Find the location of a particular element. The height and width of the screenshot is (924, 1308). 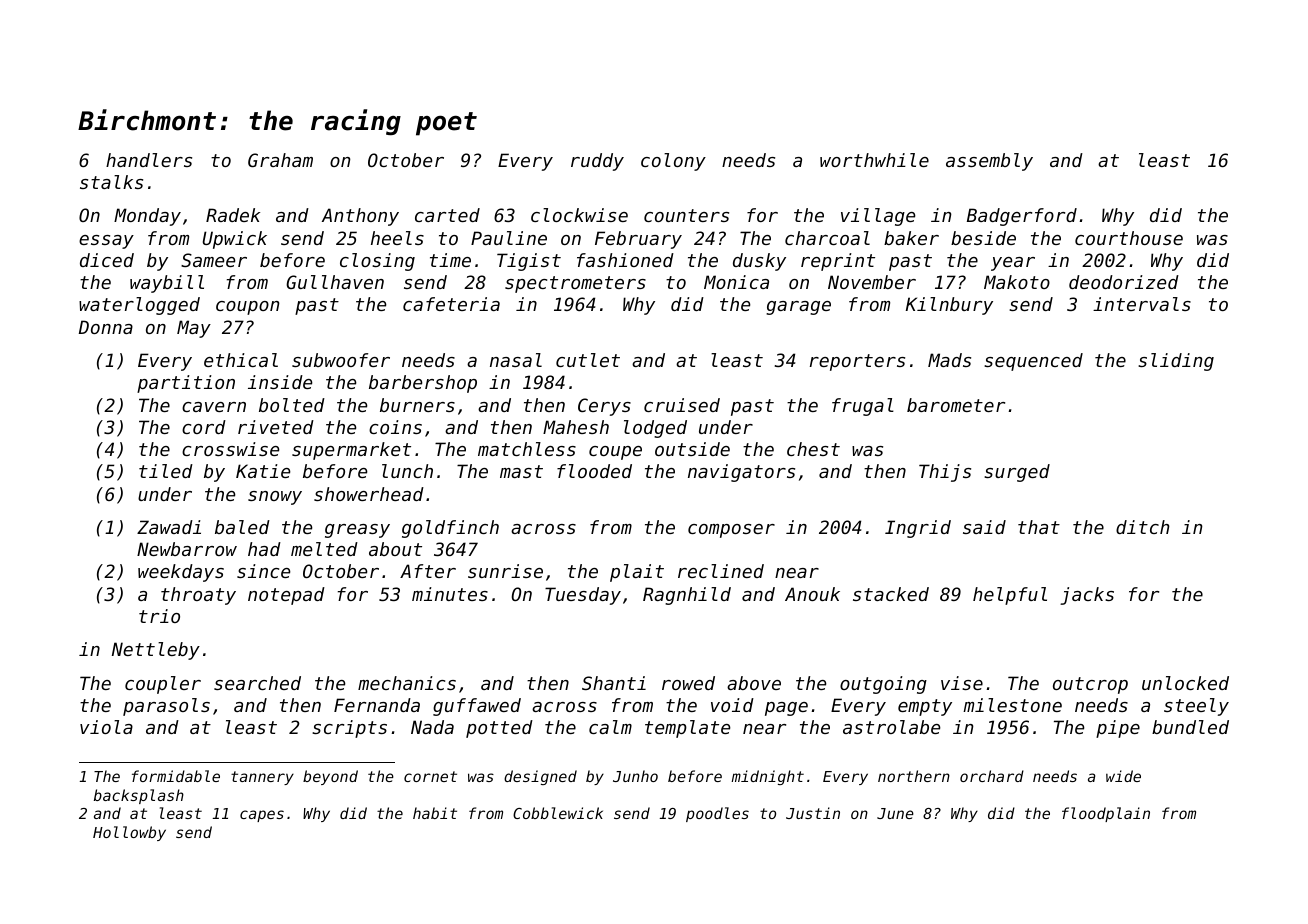

Thijs is located at coordinates (945, 473).
